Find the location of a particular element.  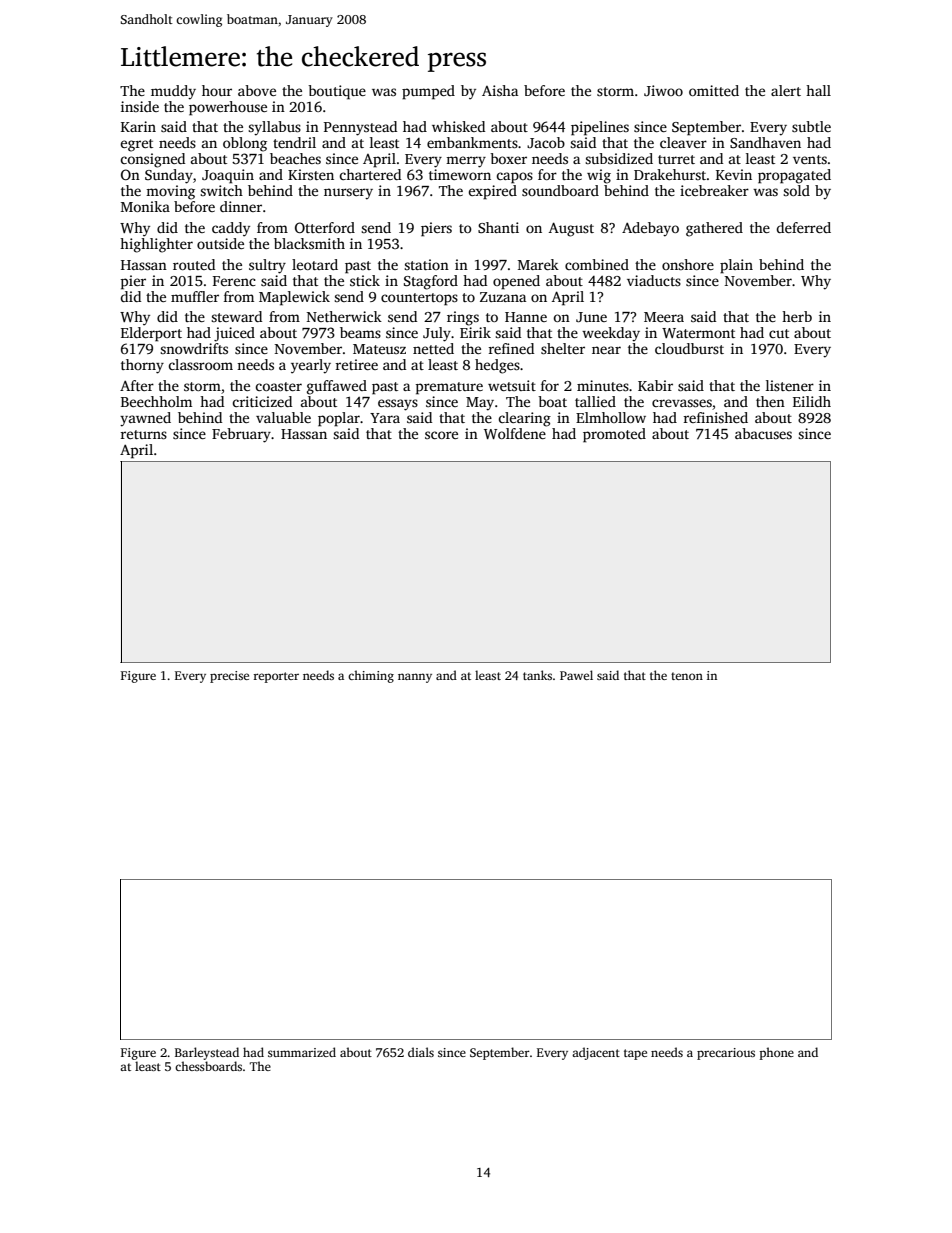

chessboards is located at coordinates (208, 1066).
